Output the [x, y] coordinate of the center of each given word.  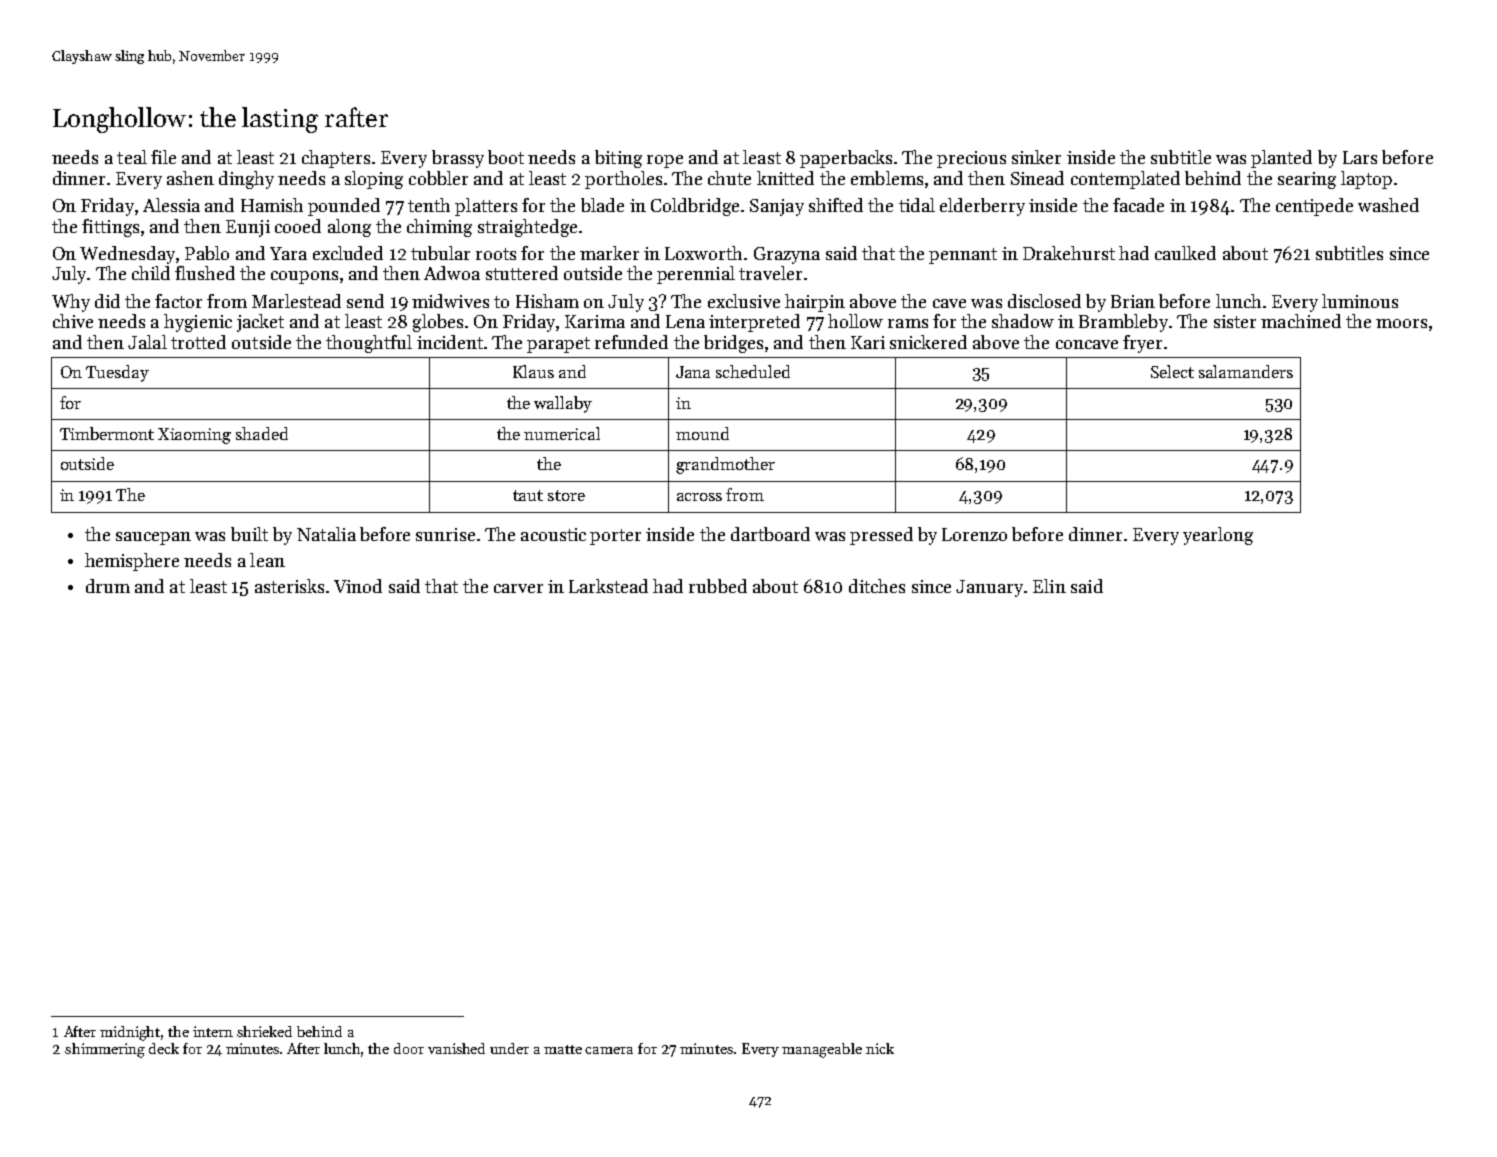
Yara [288, 253]
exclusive [744, 301]
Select [1172, 371]
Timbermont [107, 433]
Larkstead [608, 586]
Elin [1049, 586]
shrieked [264, 1031]
